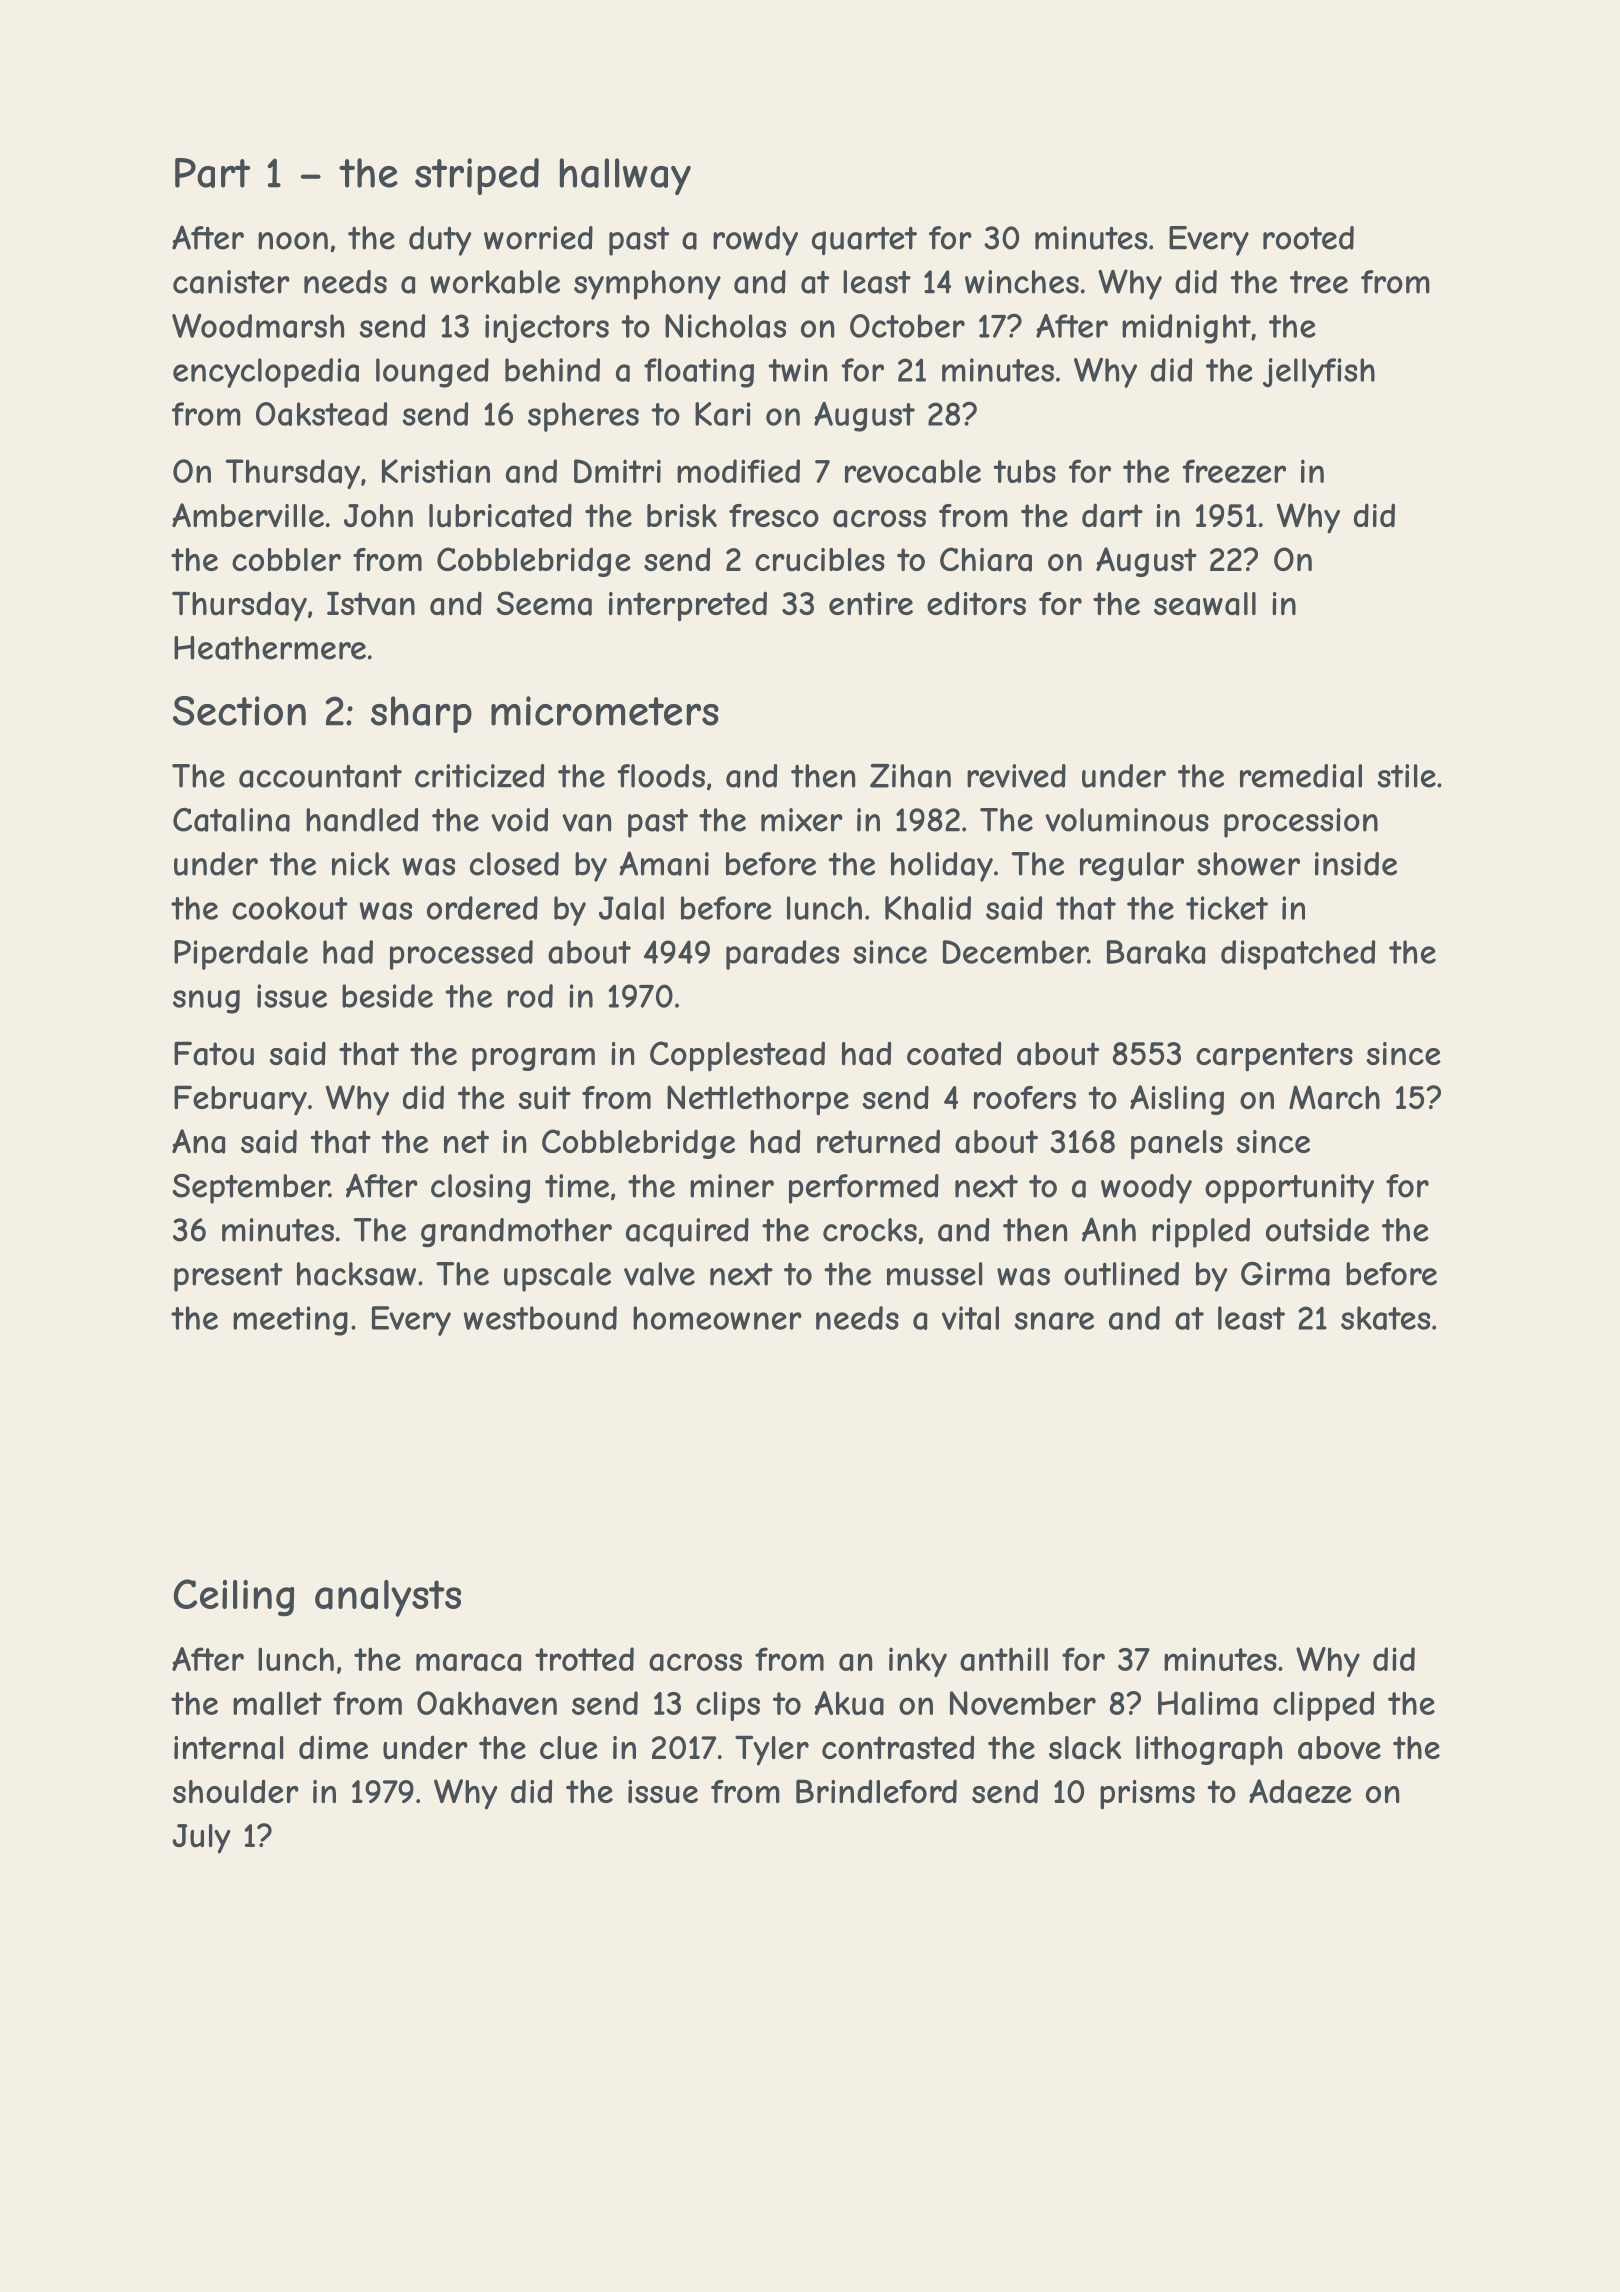 The width and height of the screenshot is (1620, 2292). What do you see at coordinates (1308, 238) in the screenshot?
I see `rooted` at bounding box center [1308, 238].
